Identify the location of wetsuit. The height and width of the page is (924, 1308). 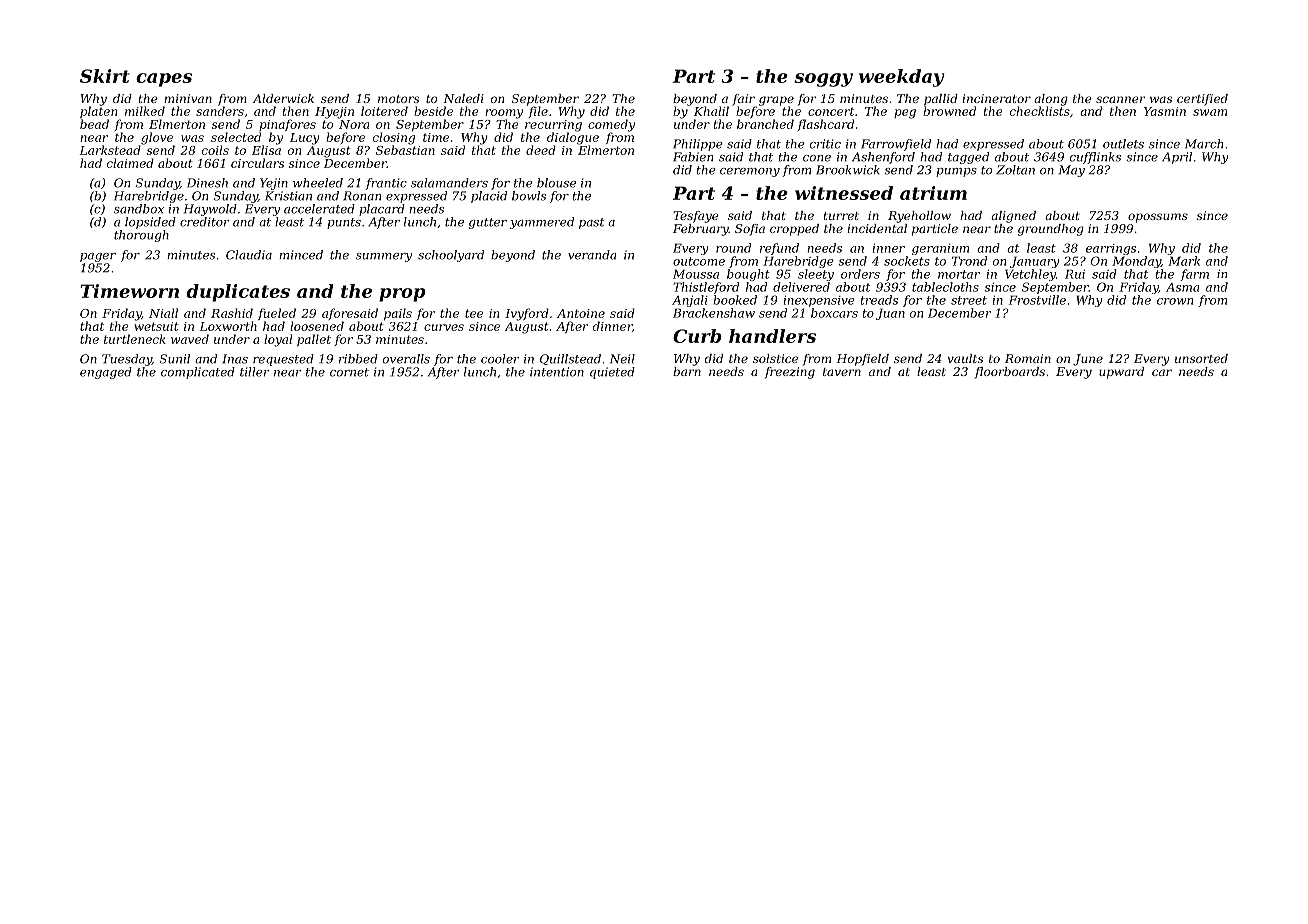
(156, 326).
